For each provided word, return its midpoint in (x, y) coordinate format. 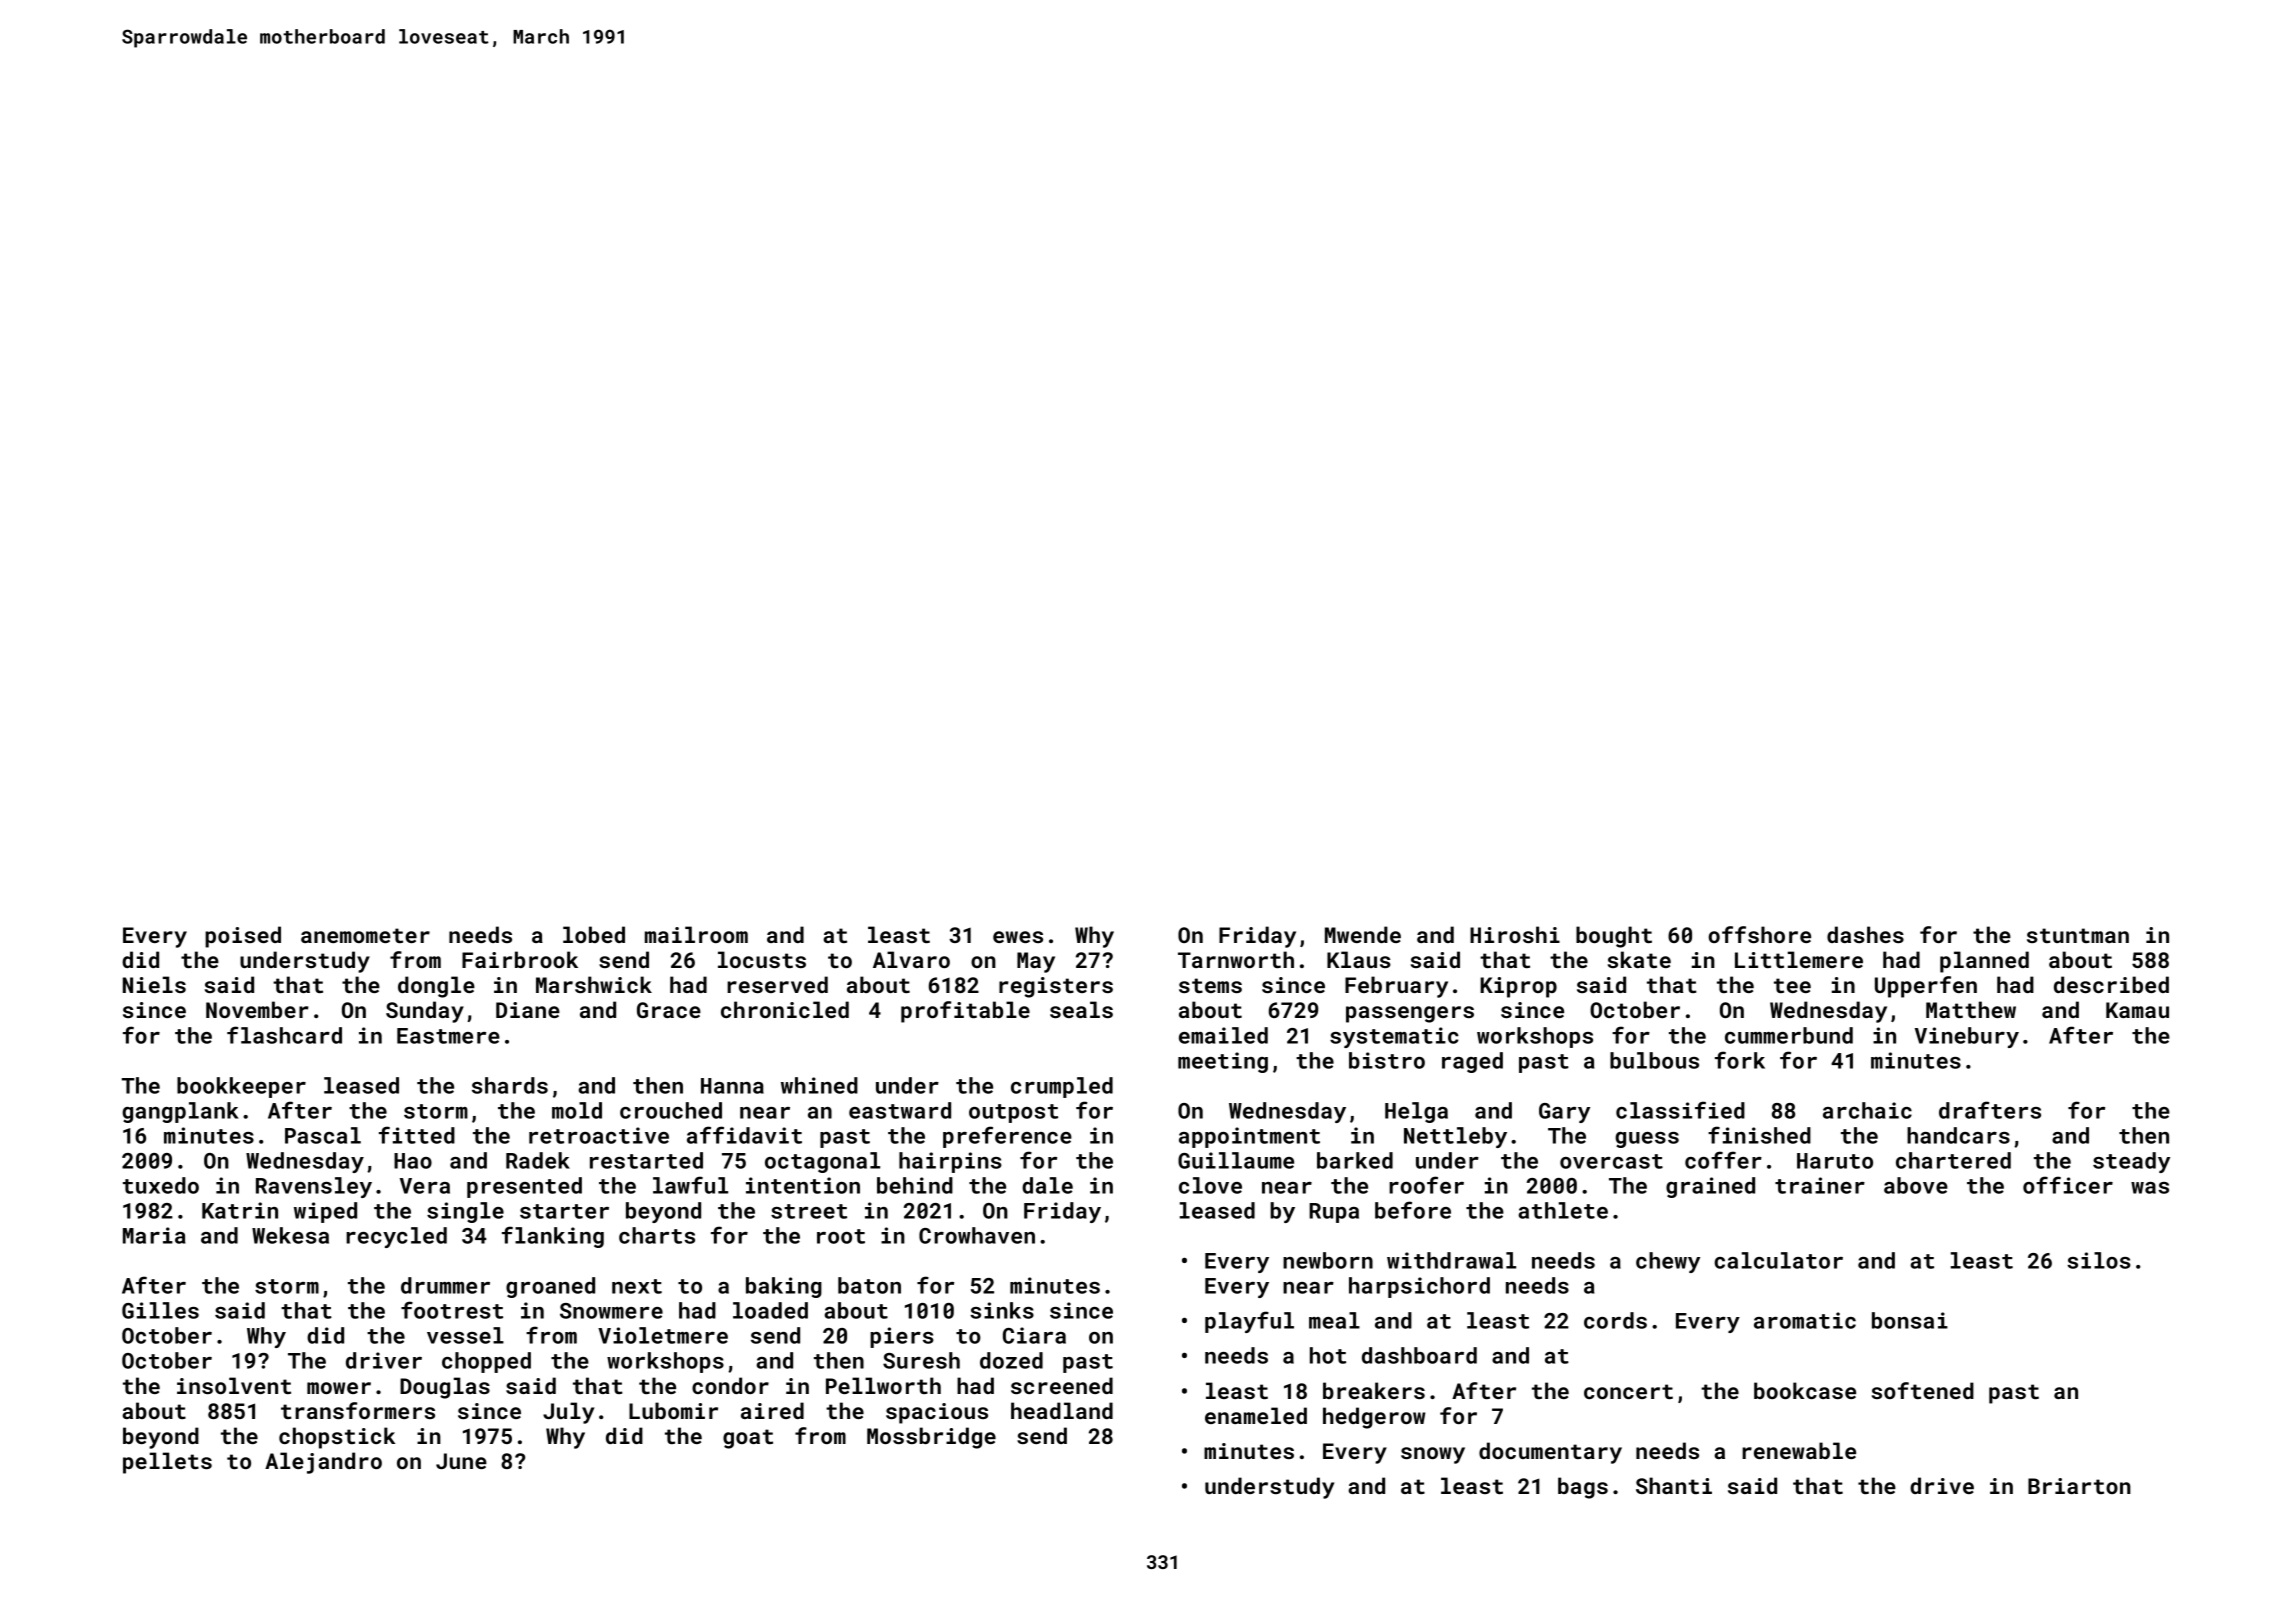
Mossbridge (931, 1438)
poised (243, 937)
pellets (167, 1463)
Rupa (1334, 1213)
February (1396, 987)
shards (510, 1085)
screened (1062, 1385)
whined (819, 1085)
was (2150, 1188)
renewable (1799, 1450)
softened (1923, 1390)
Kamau (2137, 1010)
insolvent (234, 1385)
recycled (396, 1237)
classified (1680, 1110)
